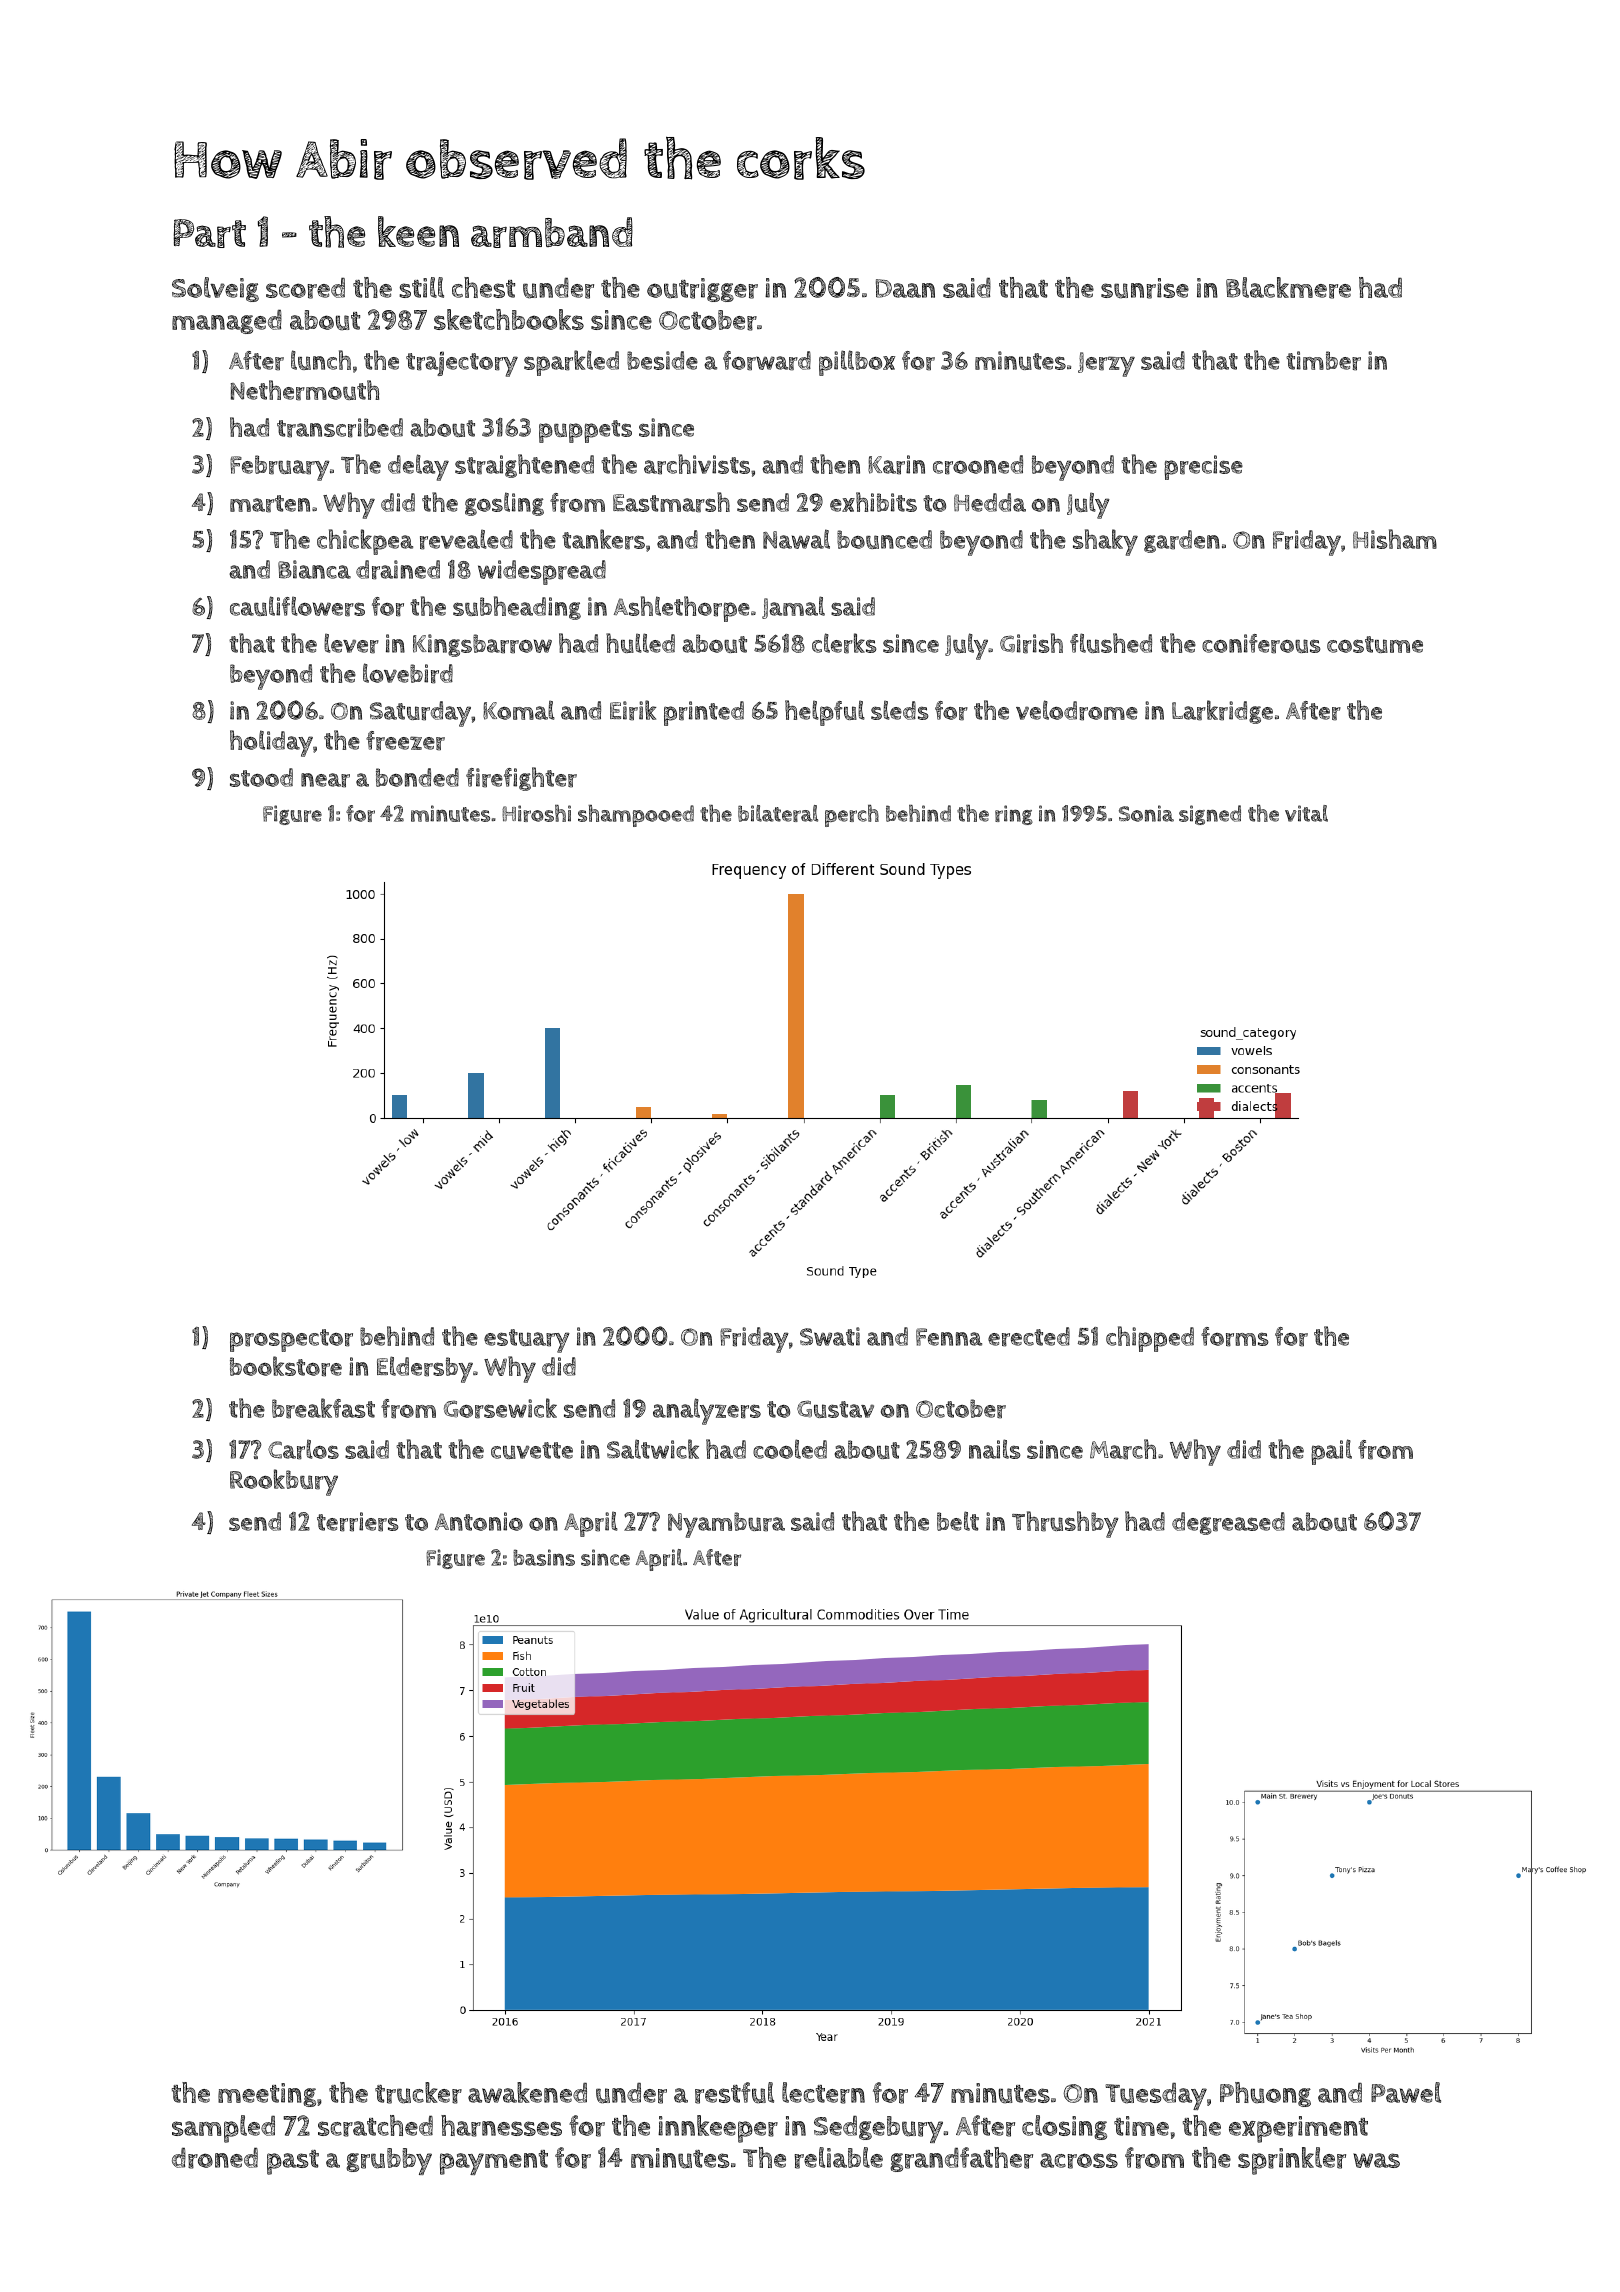 This document has height=2292, width=1620. Describe the element at coordinates (1228, 1523) in the document. I see `degreased` at that location.
